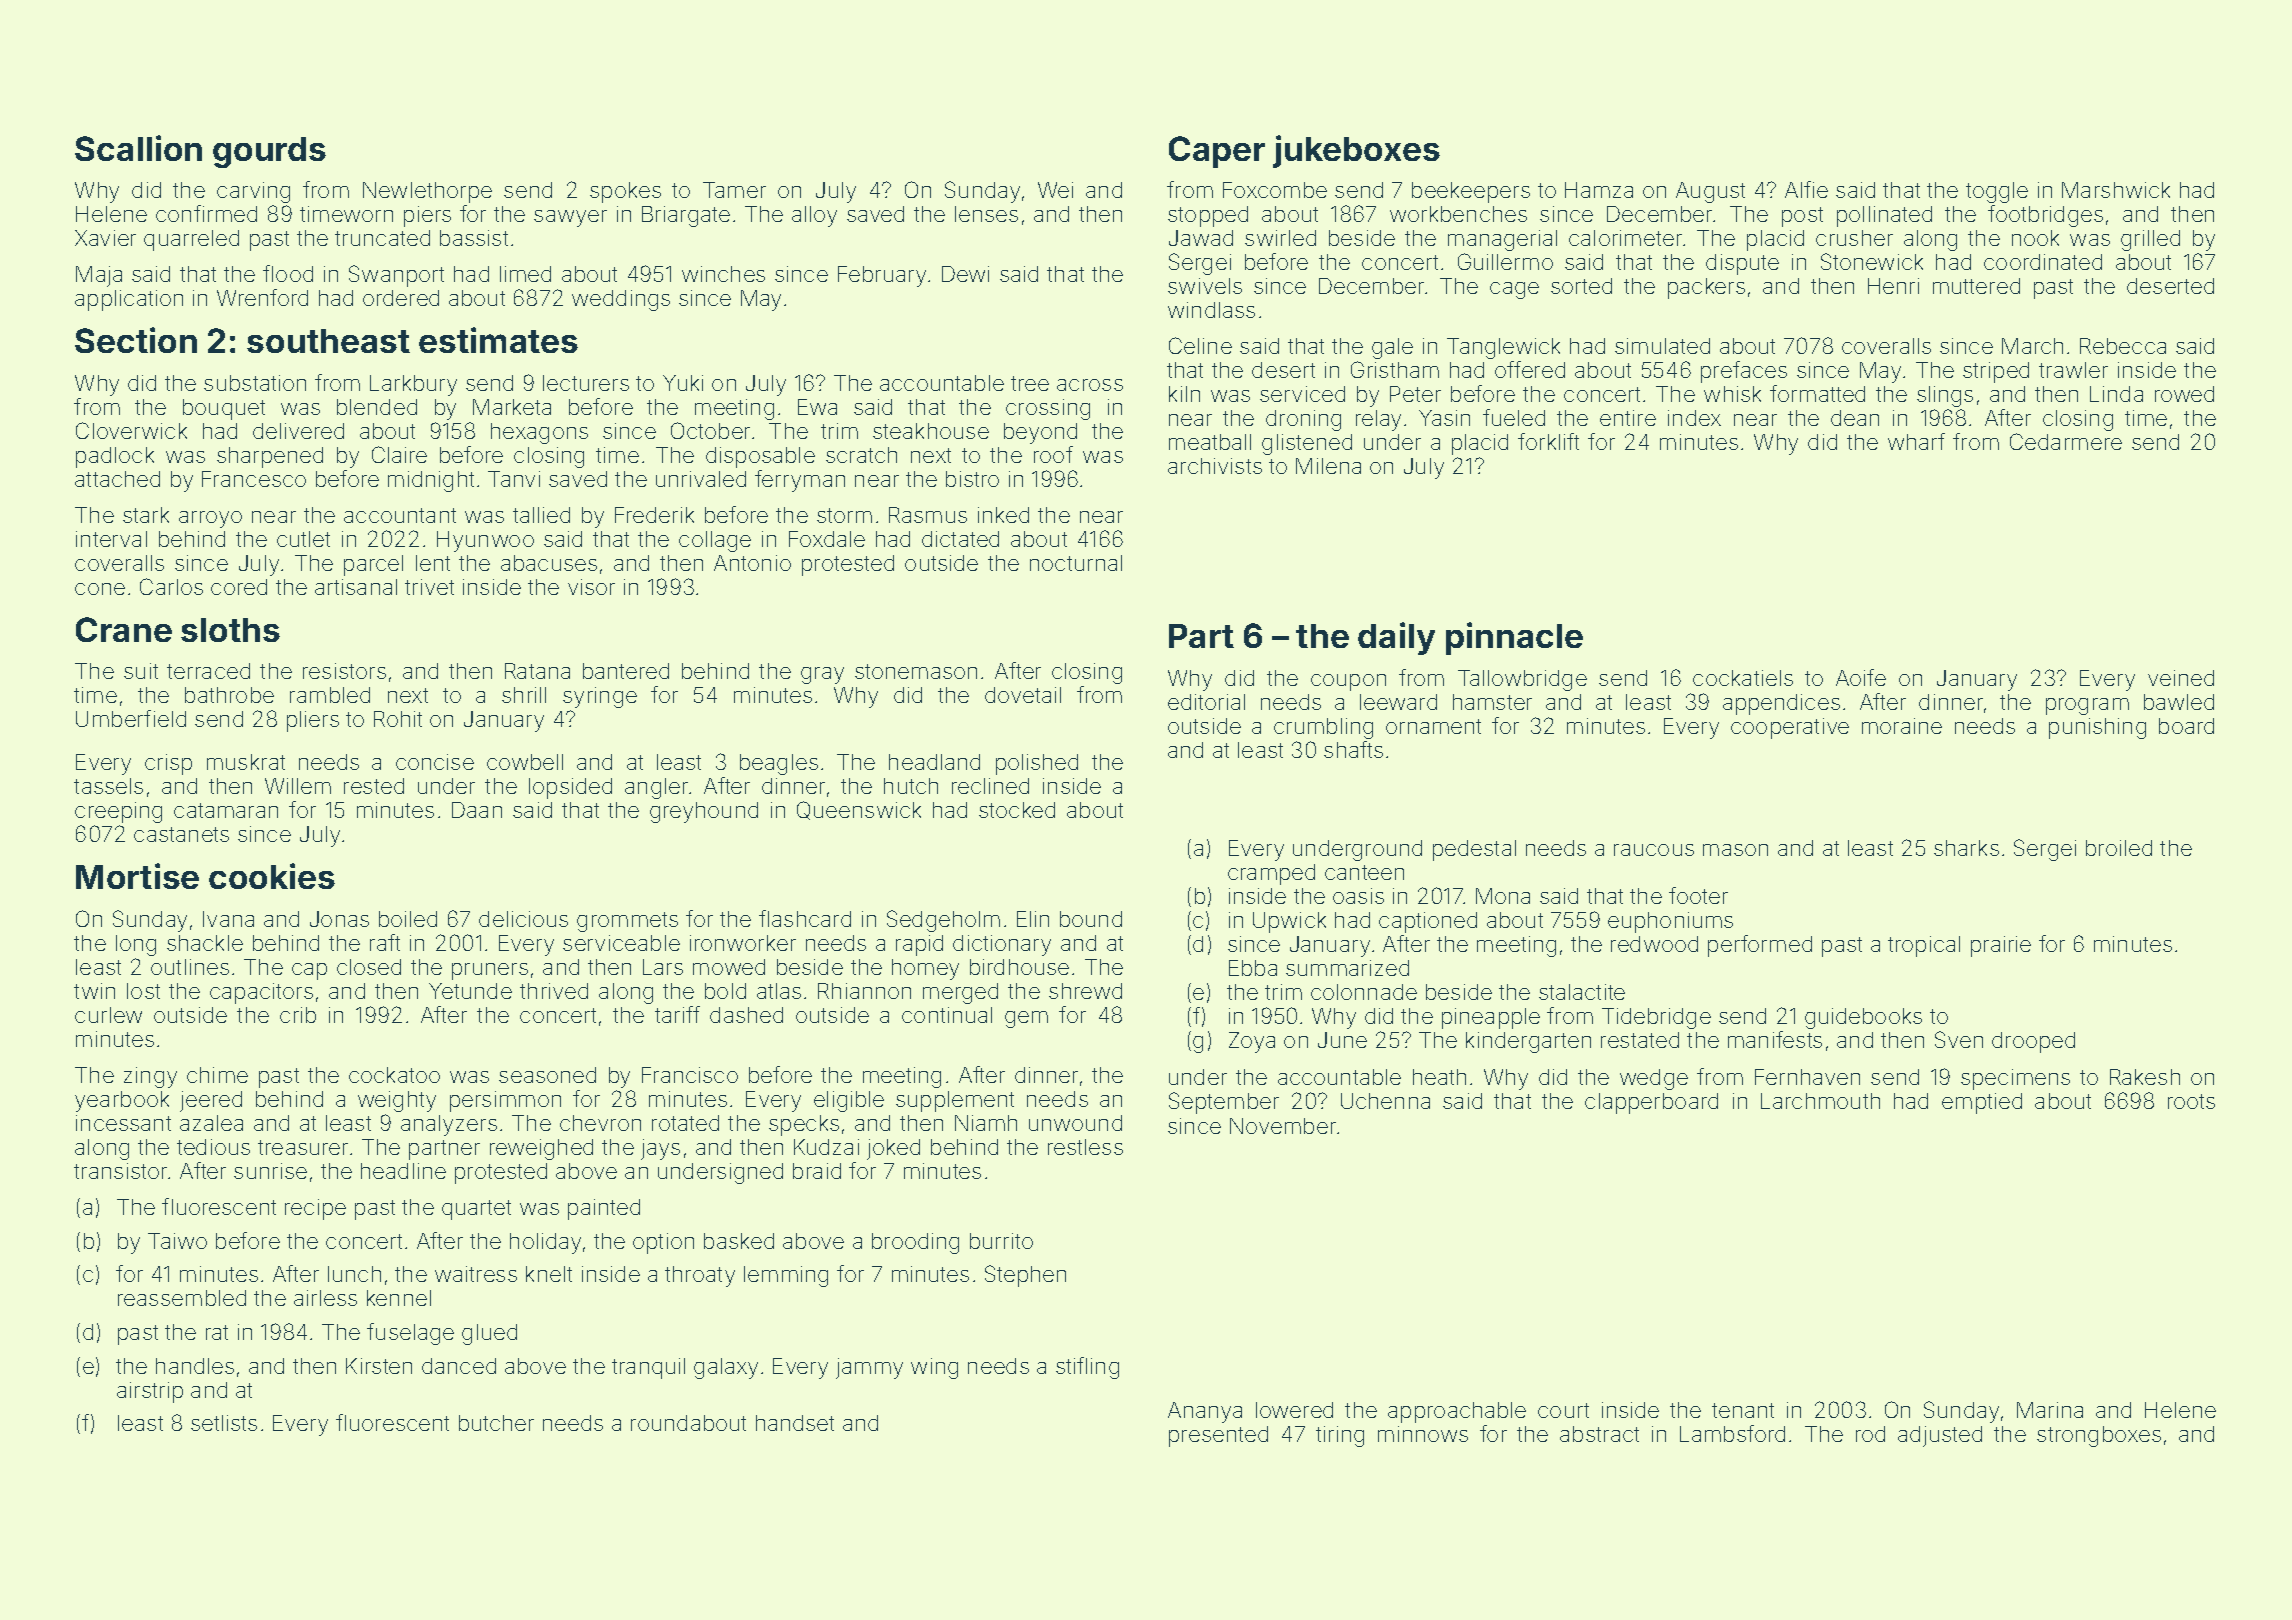 The width and height of the screenshot is (2292, 1620). Describe the element at coordinates (690, 1075) in the screenshot. I see `Francisco` at that location.
